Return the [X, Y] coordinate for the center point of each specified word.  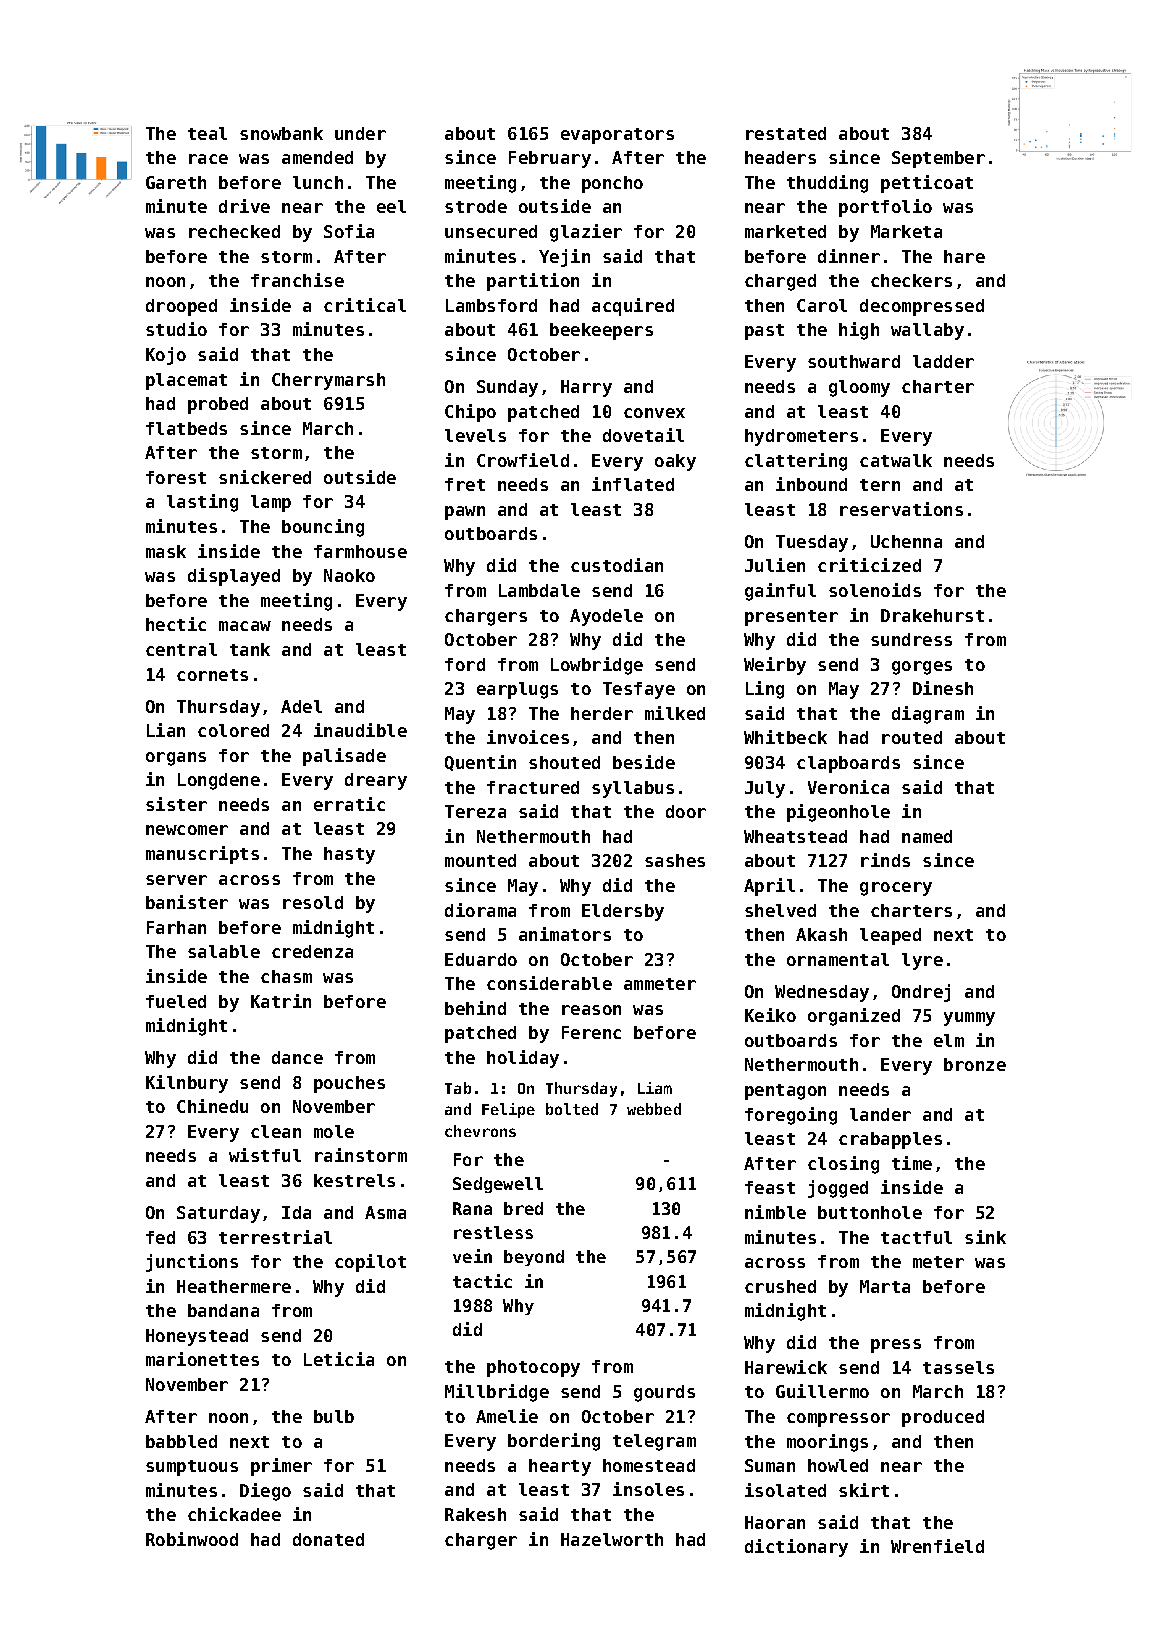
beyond [534, 1258]
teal [207, 133]
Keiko [770, 1015]
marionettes [202, 1359]
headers [780, 157]
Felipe [508, 1110]
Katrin [281, 1001]
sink [985, 1237]
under [360, 133]
